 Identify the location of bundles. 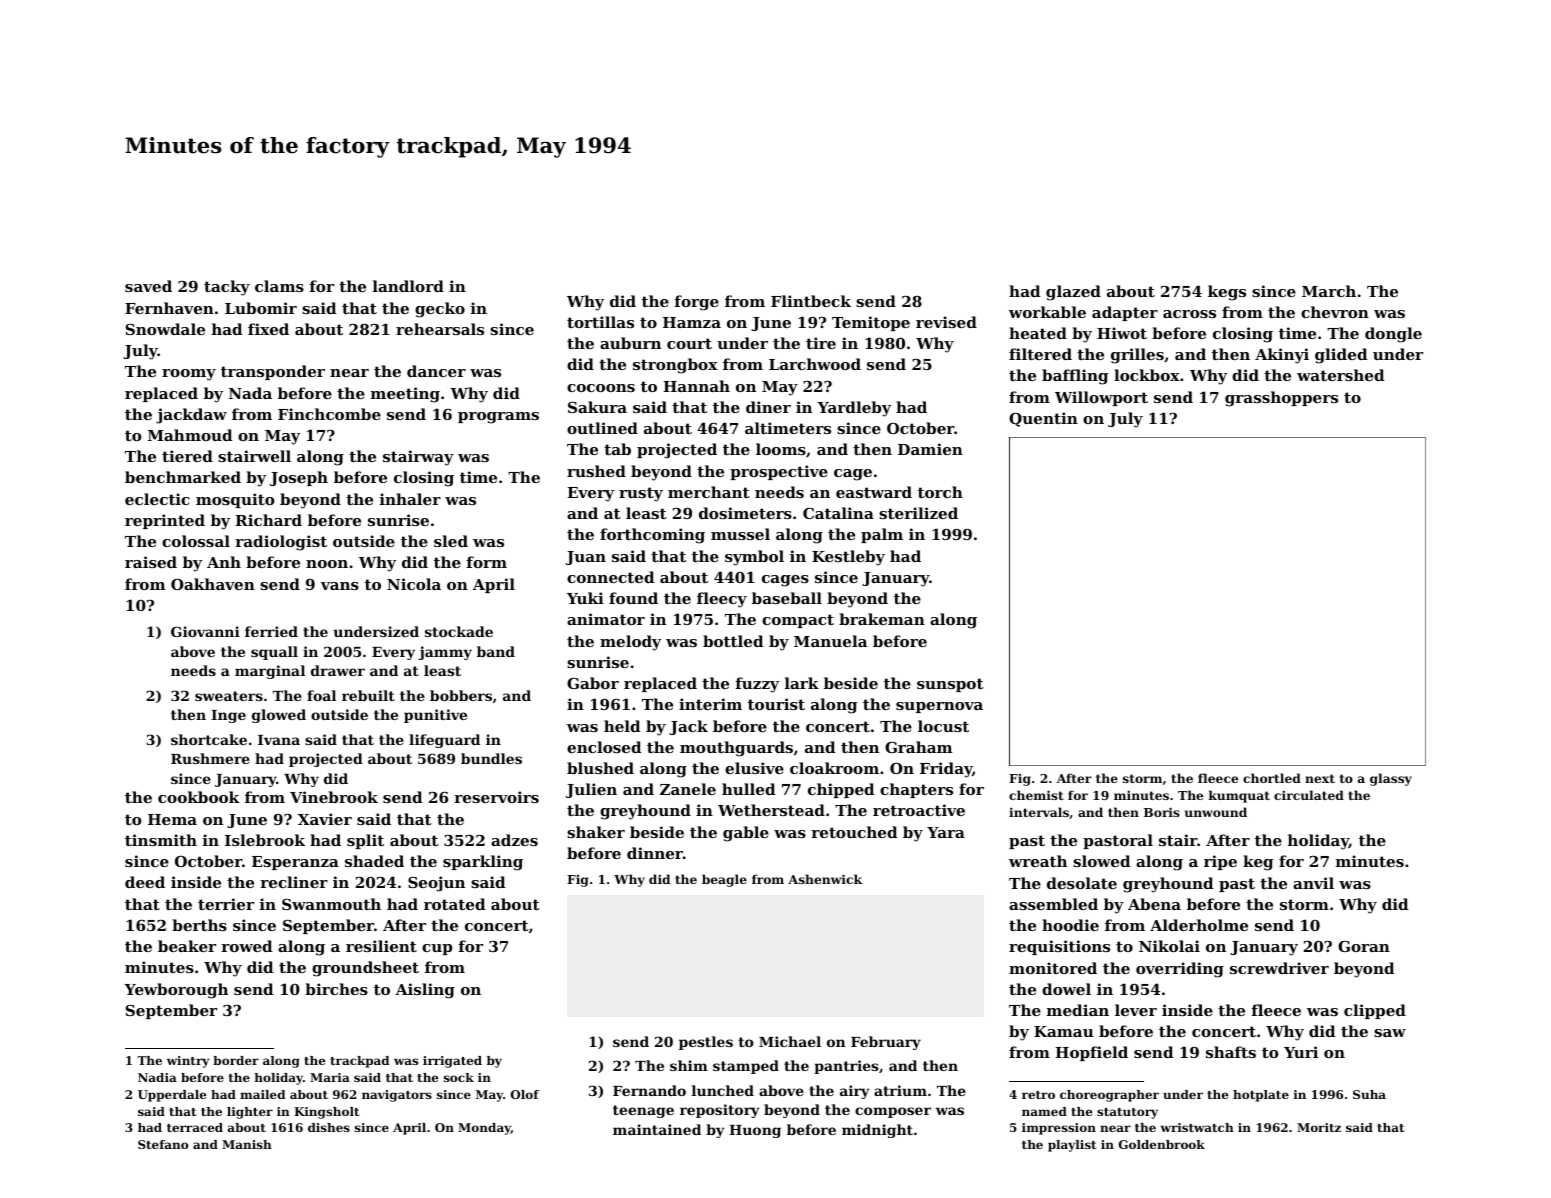
(491, 758).
